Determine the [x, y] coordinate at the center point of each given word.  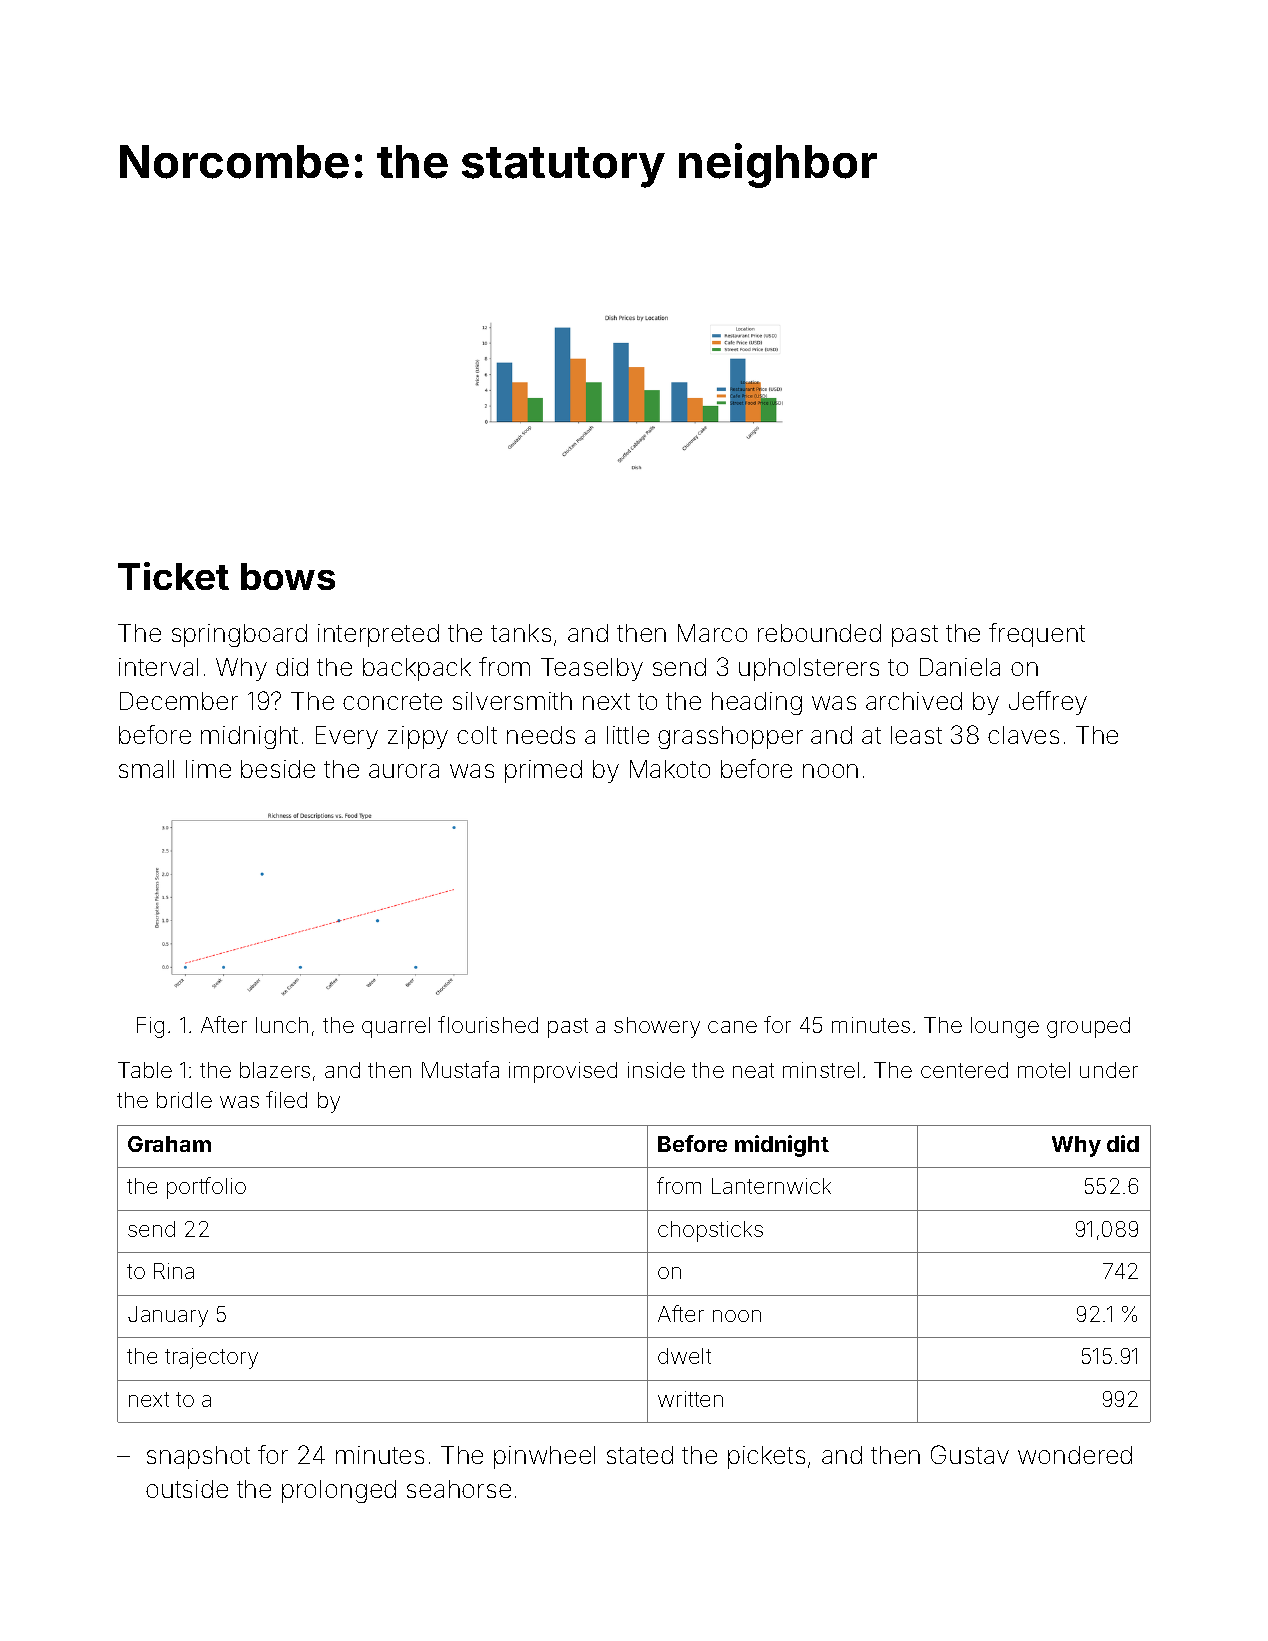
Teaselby [592, 669]
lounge [1005, 1027]
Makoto [670, 769]
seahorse [459, 1489]
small [146, 769]
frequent [1037, 635]
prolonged [339, 1491]
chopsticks [710, 1231]
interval [158, 667]
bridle [184, 1100]
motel [1044, 1070]
